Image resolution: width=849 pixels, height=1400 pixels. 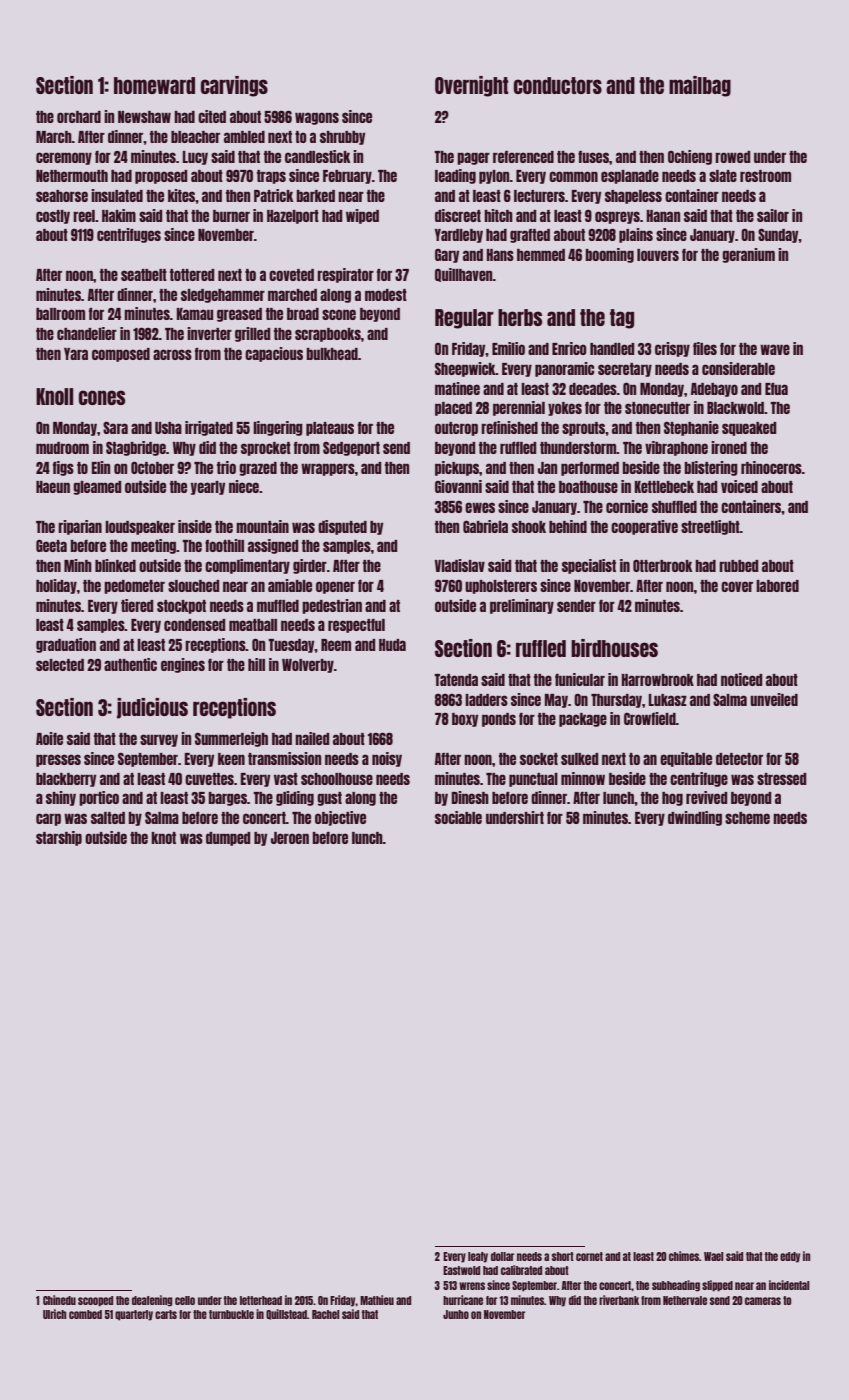 I want to click on Geeta, so click(x=51, y=545).
